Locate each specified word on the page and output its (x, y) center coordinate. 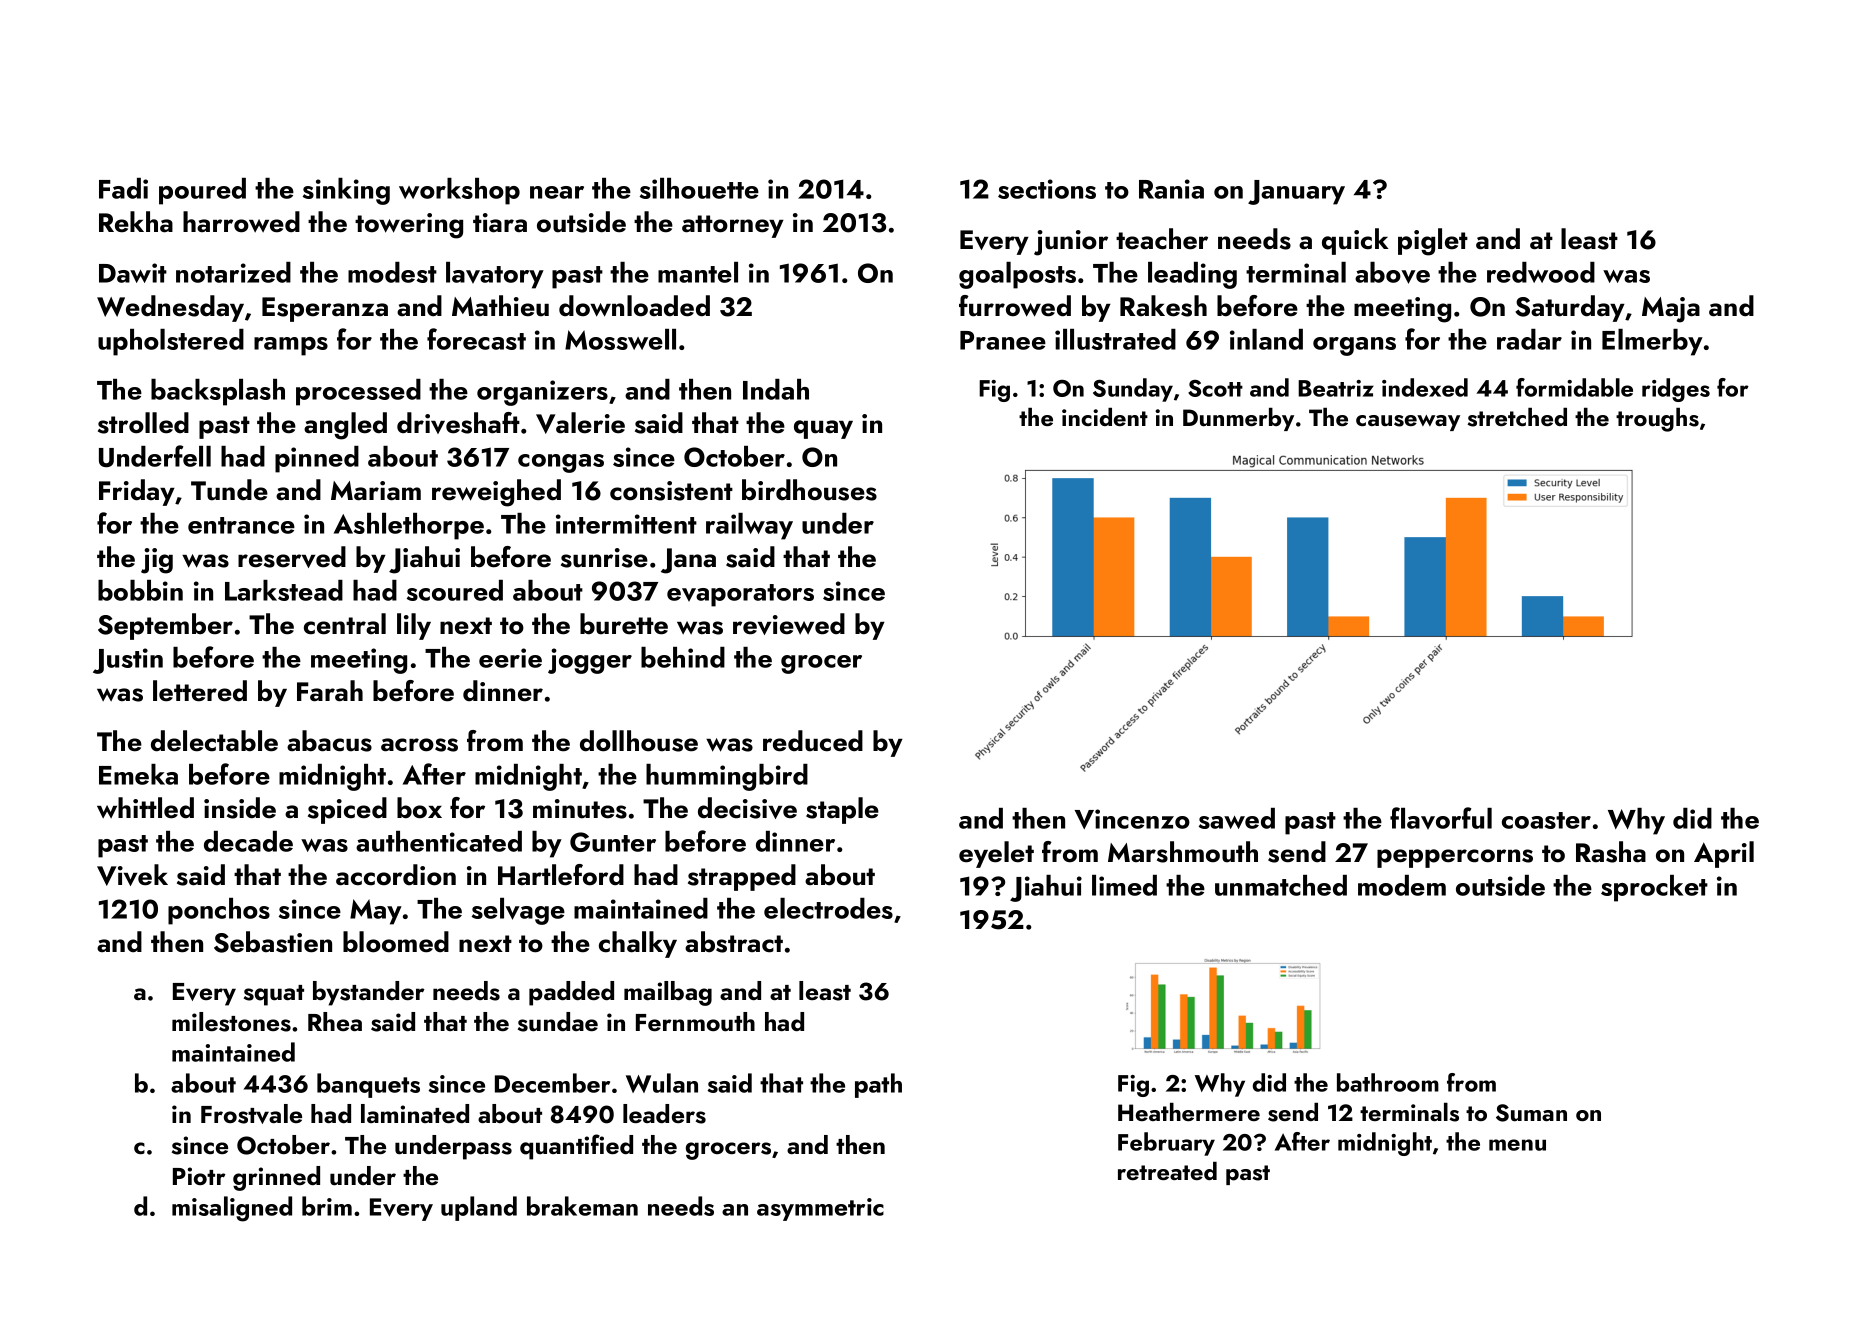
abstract (734, 942)
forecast (476, 339)
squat (274, 995)
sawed (1237, 818)
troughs (1657, 420)
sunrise (604, 558)
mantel (698, 272)
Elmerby (1652, 342)
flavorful (1441, 818)
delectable (214, 741)
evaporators (740, 595)
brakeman (582, 1206)
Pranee (1003, 340)
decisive (747, 808)
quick (1355, 241)
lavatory (495, 275)
